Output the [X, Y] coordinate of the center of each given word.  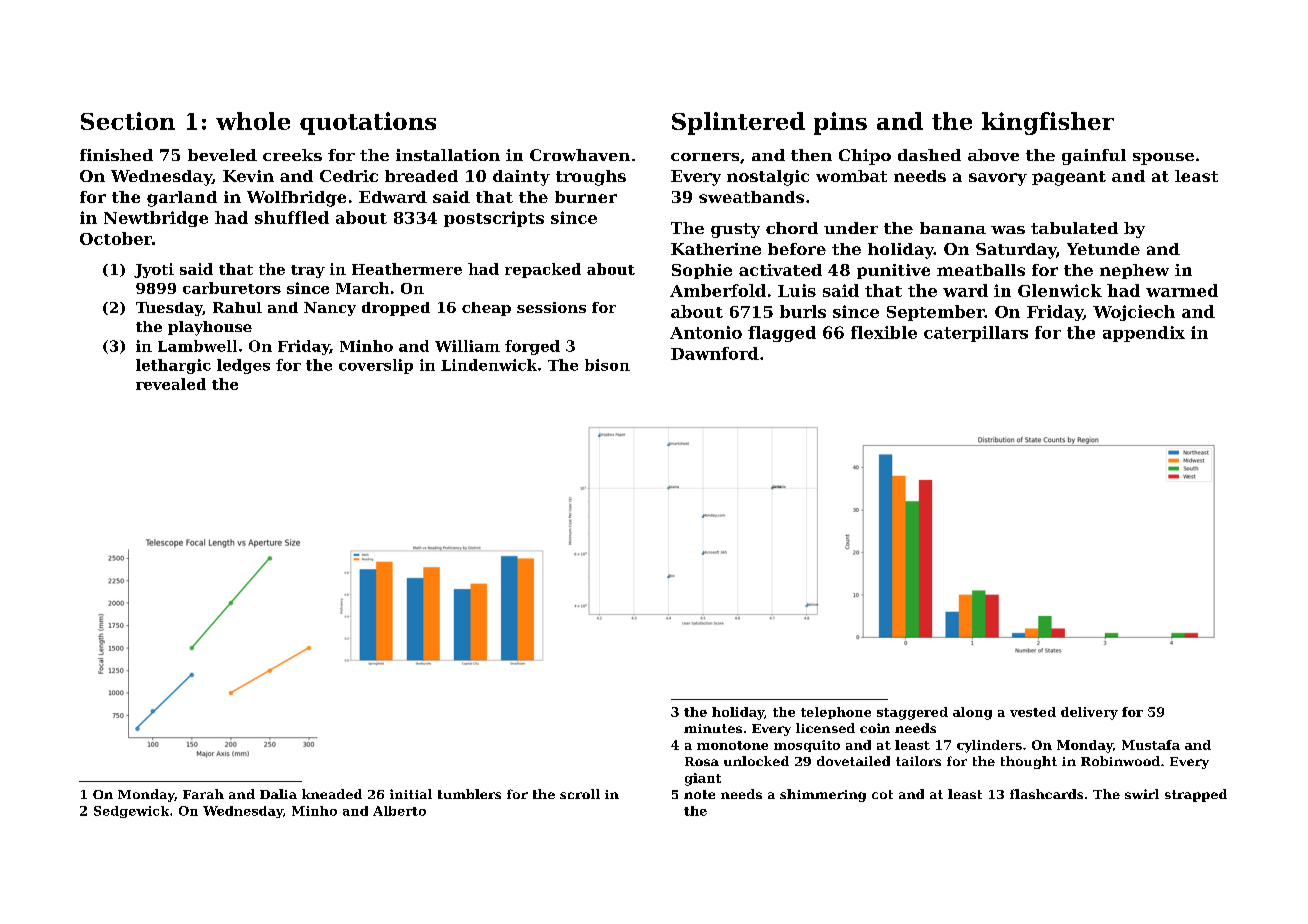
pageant [1069, 178]
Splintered [738, 123]
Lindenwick [489, 365]
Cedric [349, 176]
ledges [243, 366]
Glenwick [1060, 290]
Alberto [399, 811]
